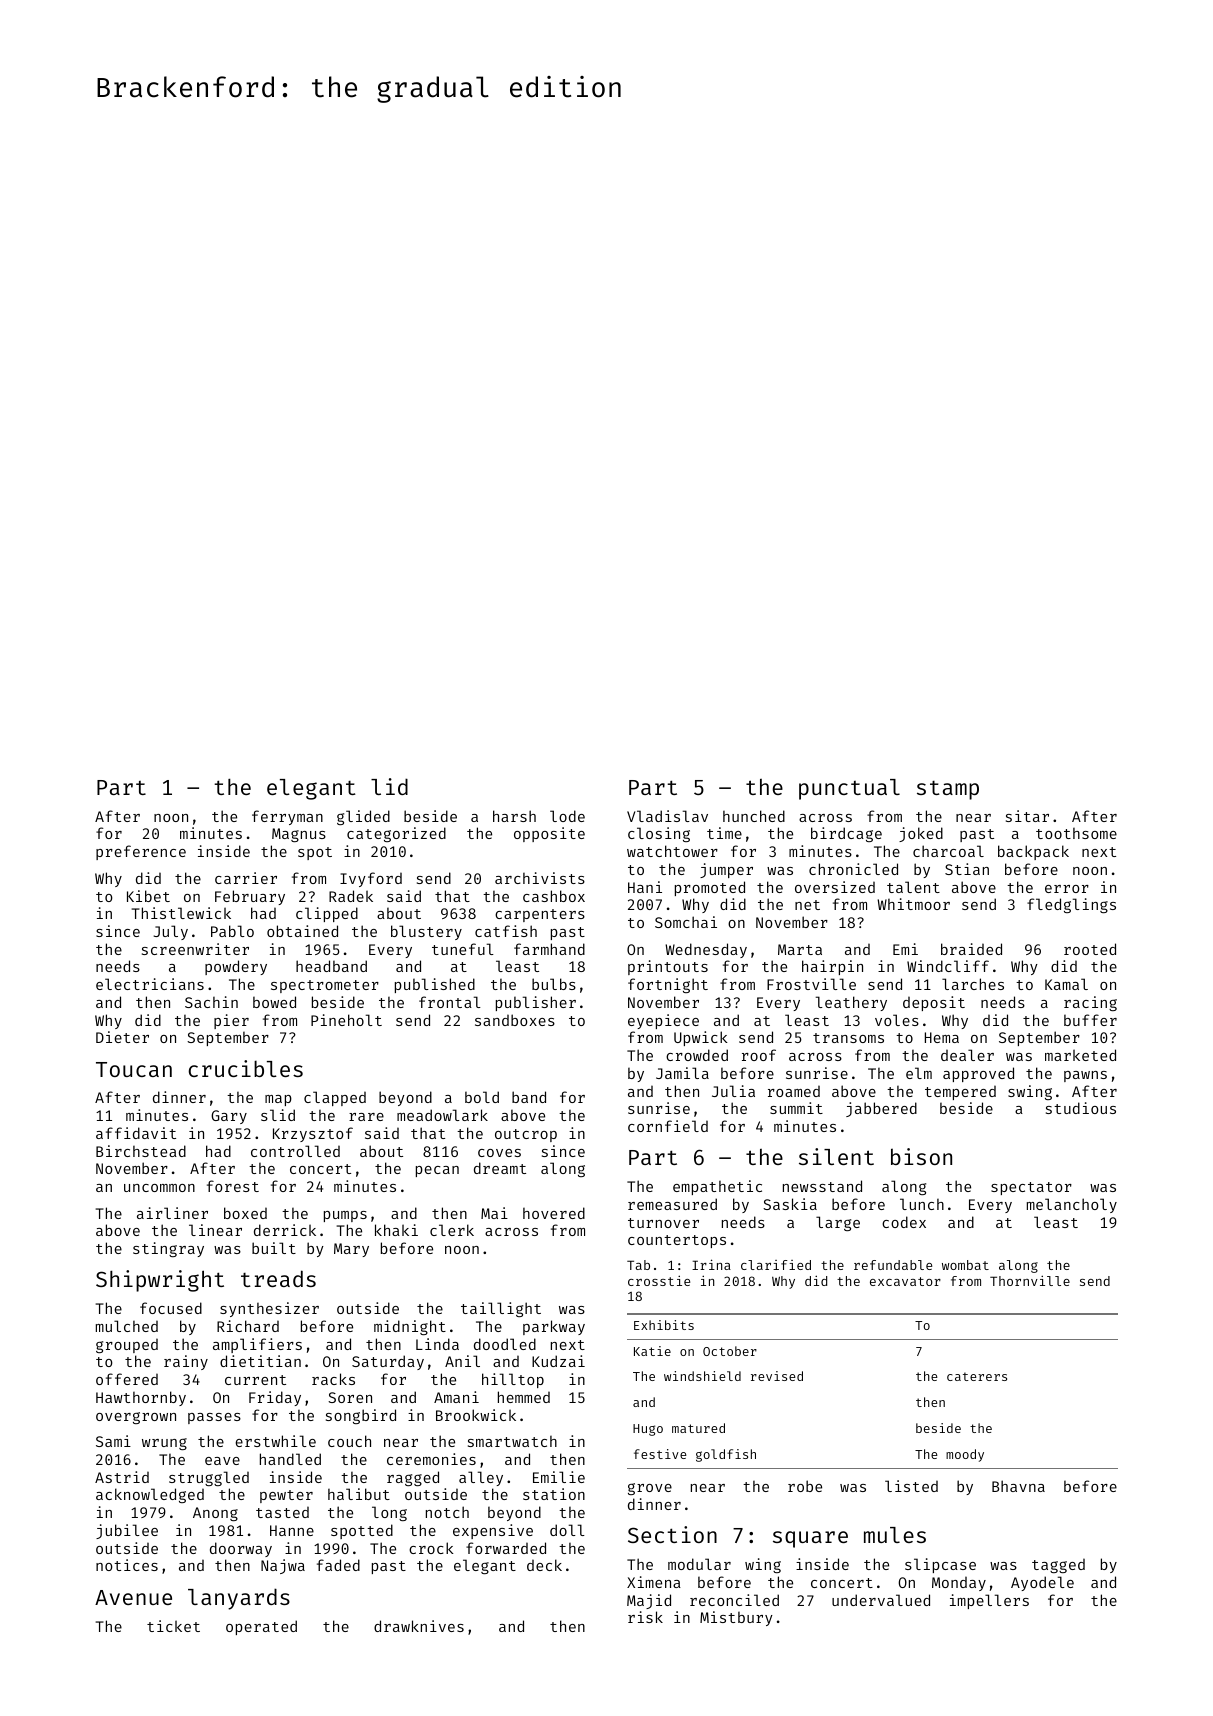 Image resolution: width=1213 pixels, height=1716 pixels. What do you see at coordinates (260, 1361) in the page?
I see `dietitian` at bounding box center [260, 1361].
